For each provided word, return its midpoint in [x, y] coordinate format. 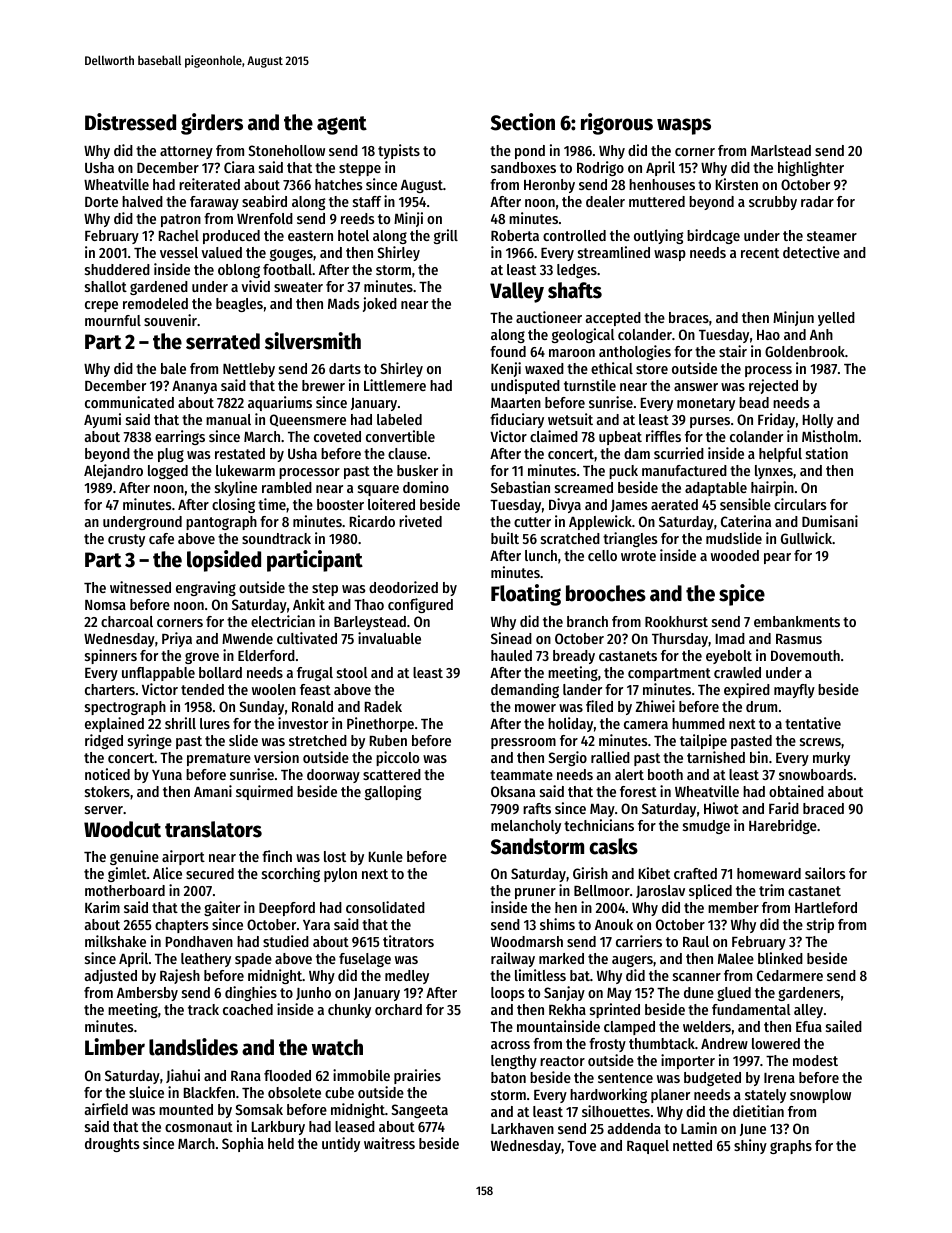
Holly [818, 421]
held [281, 1143]
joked [380, 304]
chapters [182, 926]
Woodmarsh [527, 941]
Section [523, 122]
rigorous [617, 124]
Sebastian [520, 487]
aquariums [280, 403]
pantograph [221, 523]
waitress [389, 1143]
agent [342, 125]
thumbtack [662, 1043]
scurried [679, 453]
